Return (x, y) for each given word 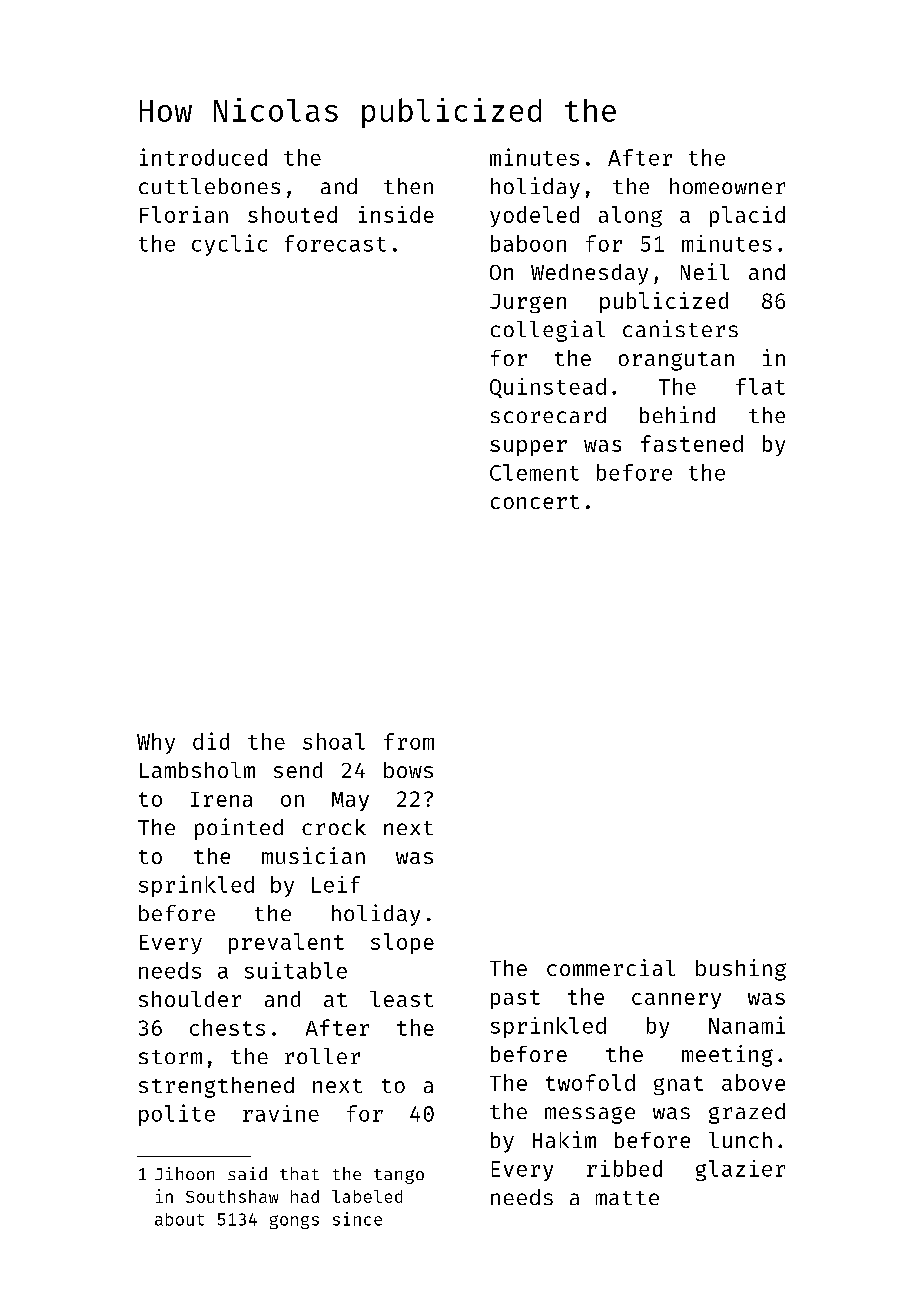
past (515, 999)
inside (396, 214)
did (211, 741)
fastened (692, 443)
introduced (203, 157)
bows (408, 770)
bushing (741, 970)
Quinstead (548, 388)
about (179, 1219)
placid (747, 216)
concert (535, 502)
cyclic (229, 245)
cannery (676, 1001)
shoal (334, 741)
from (409, 741)
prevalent (286, 943)
